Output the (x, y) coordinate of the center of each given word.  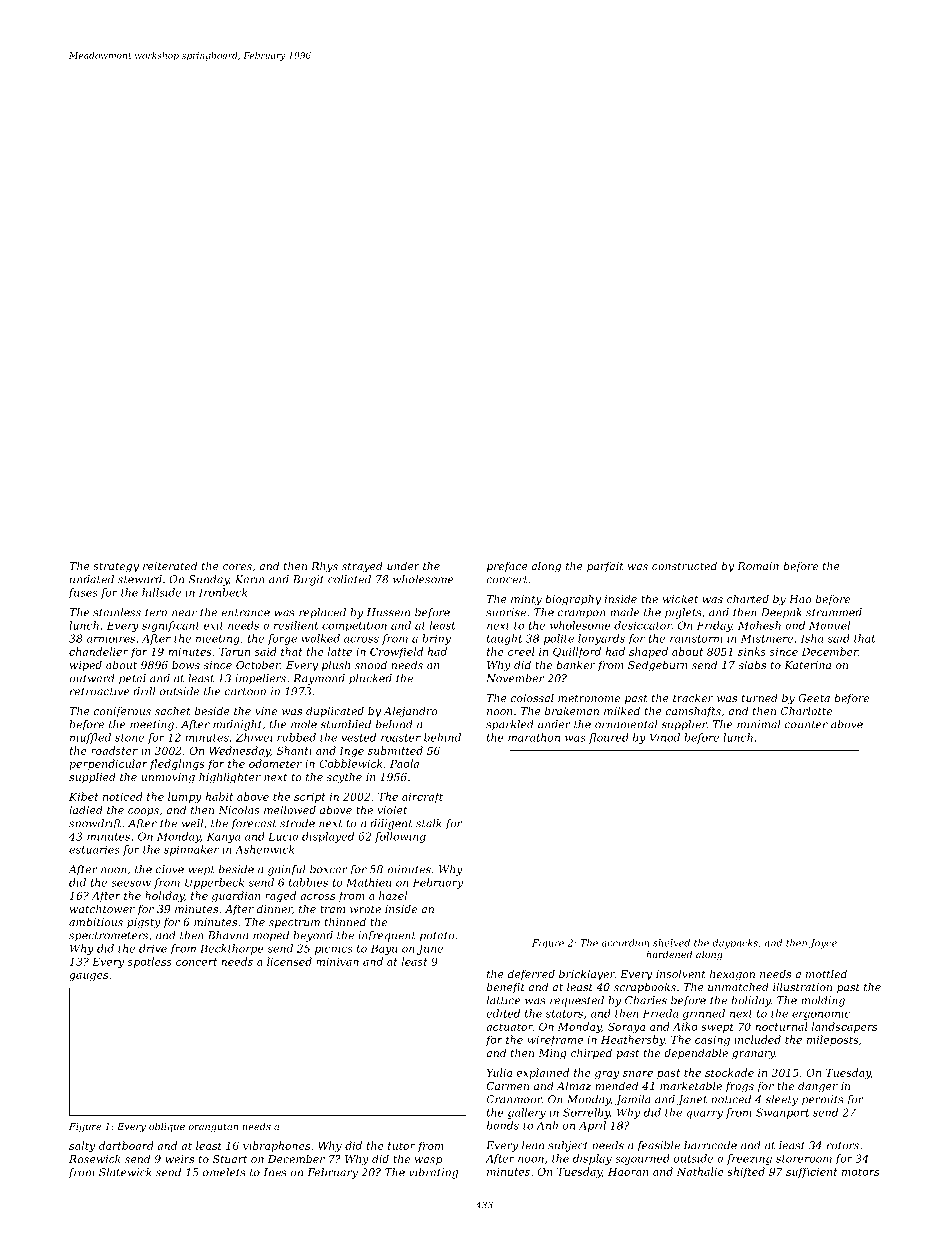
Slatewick (125, 1172)
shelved (671, 943)
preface (507, 567)
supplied (92, 777)
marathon (534, 737)
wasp (428, 1161)
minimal (759, 724)
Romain (758, 566)
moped (271, 936)
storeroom (804, 1159)
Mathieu (369, 882)
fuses (83, 593)
